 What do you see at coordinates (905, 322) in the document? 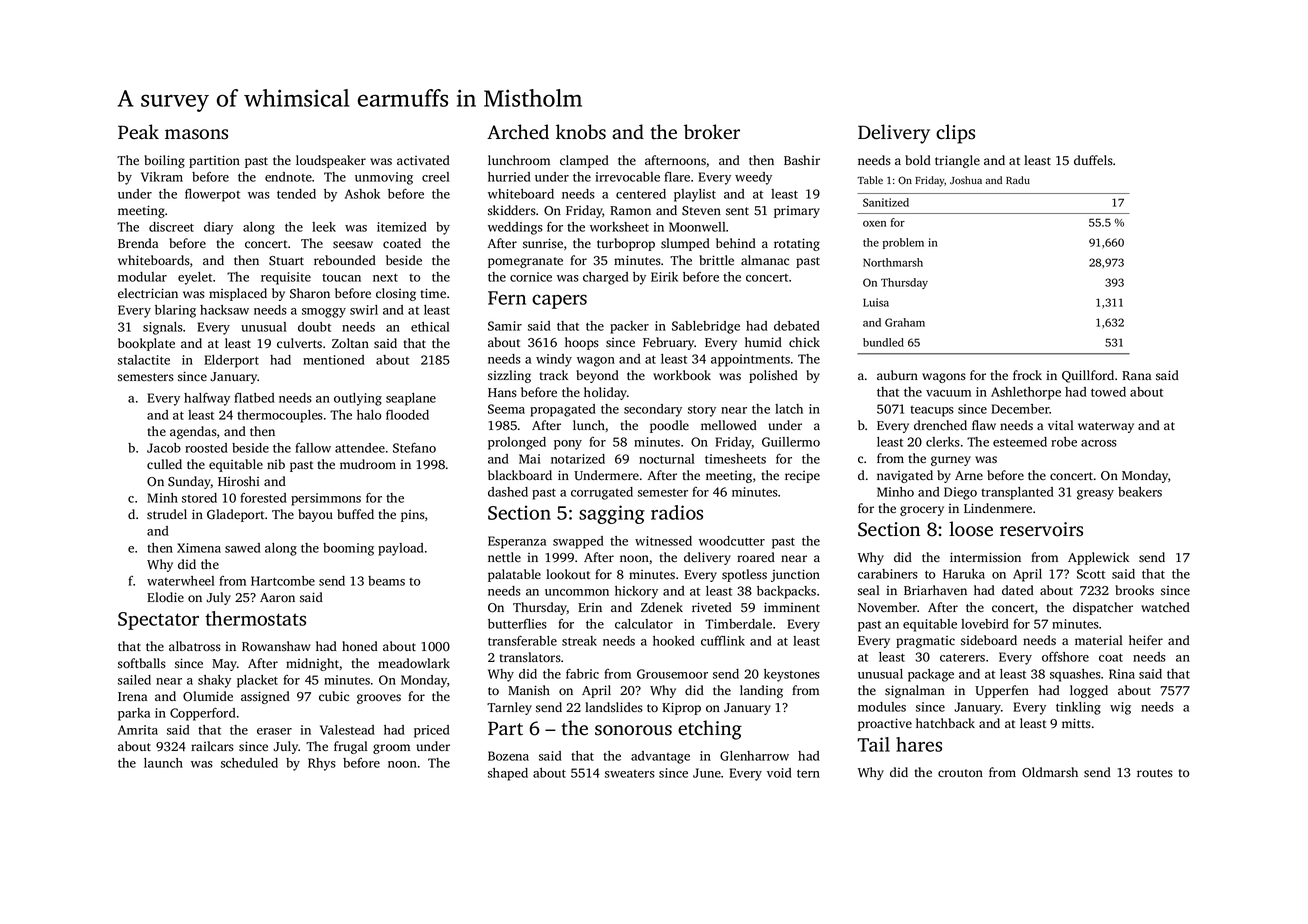
I see `Graham` at bounding box center [905, 322].
